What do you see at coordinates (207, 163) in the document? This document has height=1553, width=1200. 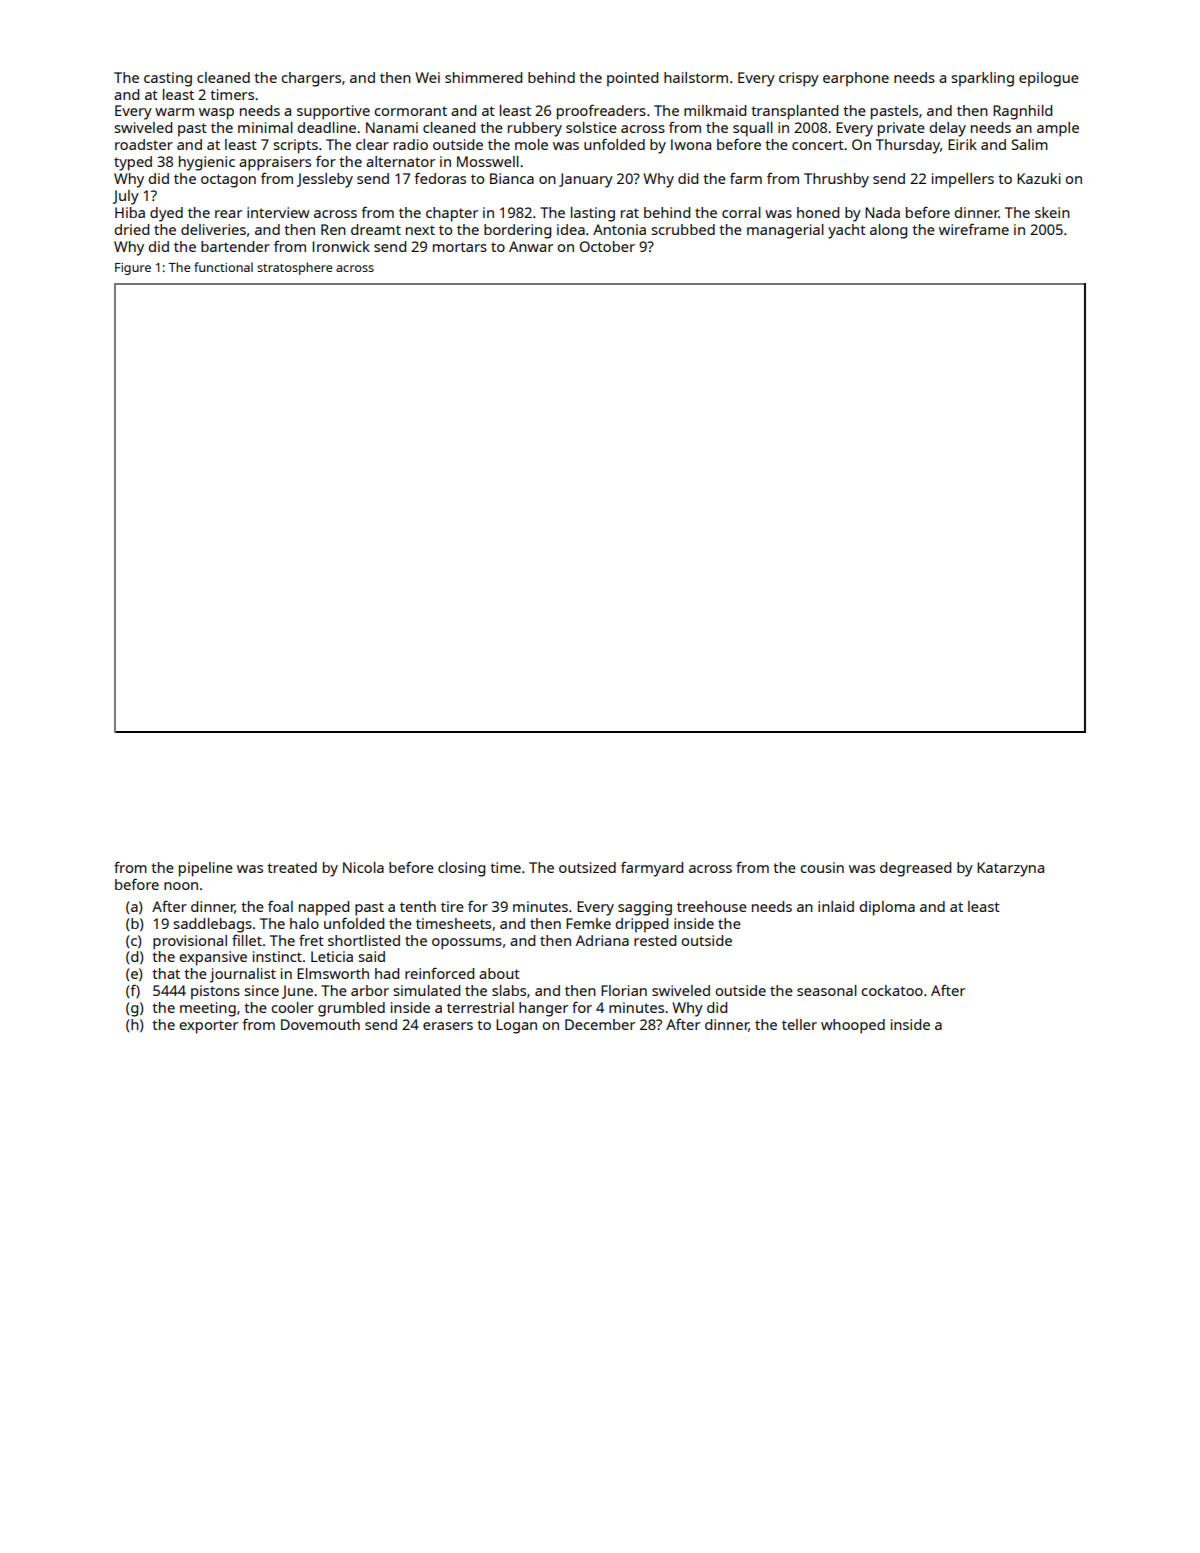 I see `hygienic` at bounding box center [207, 163].
